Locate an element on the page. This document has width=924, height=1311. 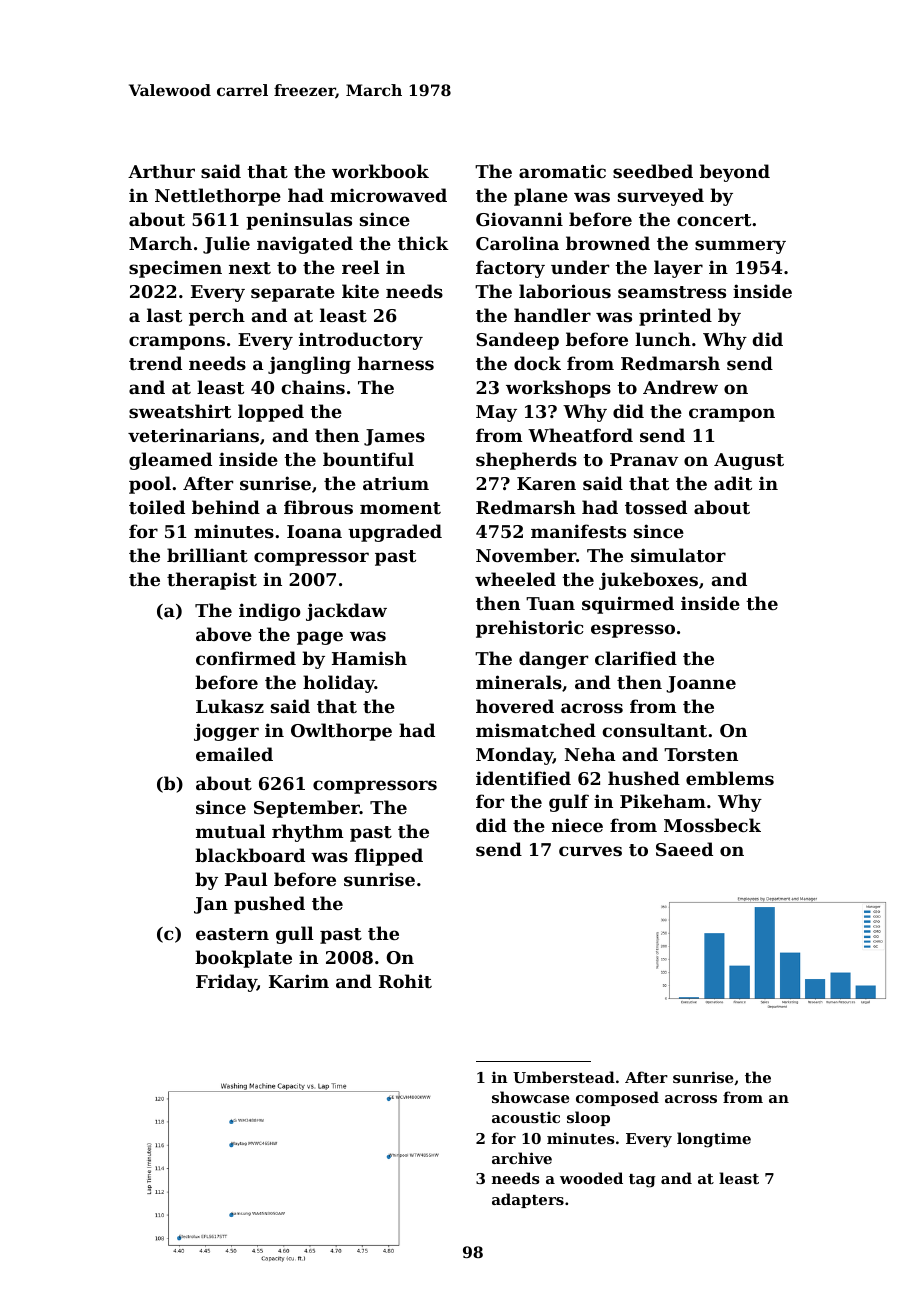
printed is located at coordinates (675, 317).
